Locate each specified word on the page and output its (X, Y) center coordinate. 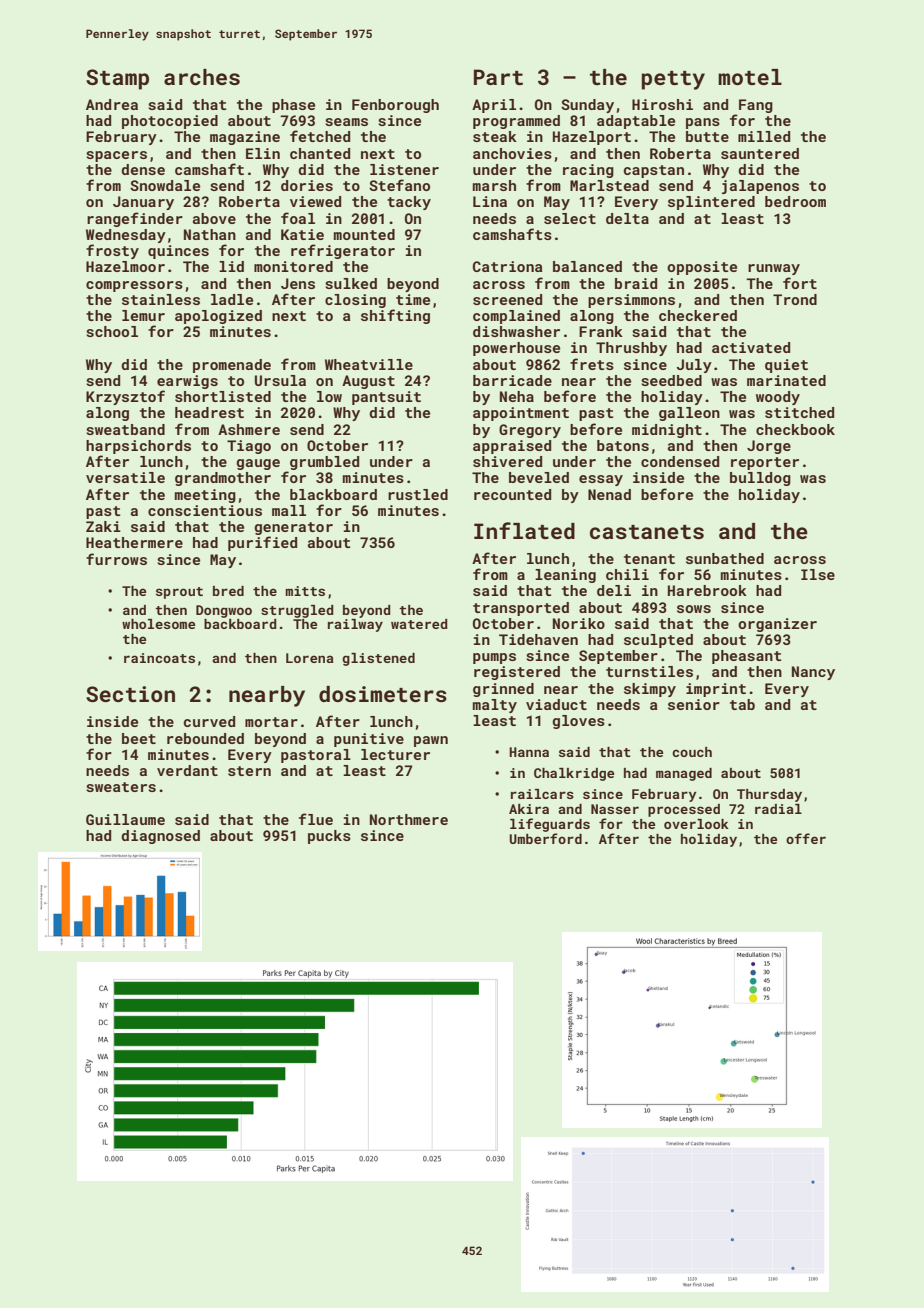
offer (806, 838)
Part (498, 77)
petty (673, 80)
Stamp (117, 79)
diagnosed (160, 837)
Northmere (409, 819)
